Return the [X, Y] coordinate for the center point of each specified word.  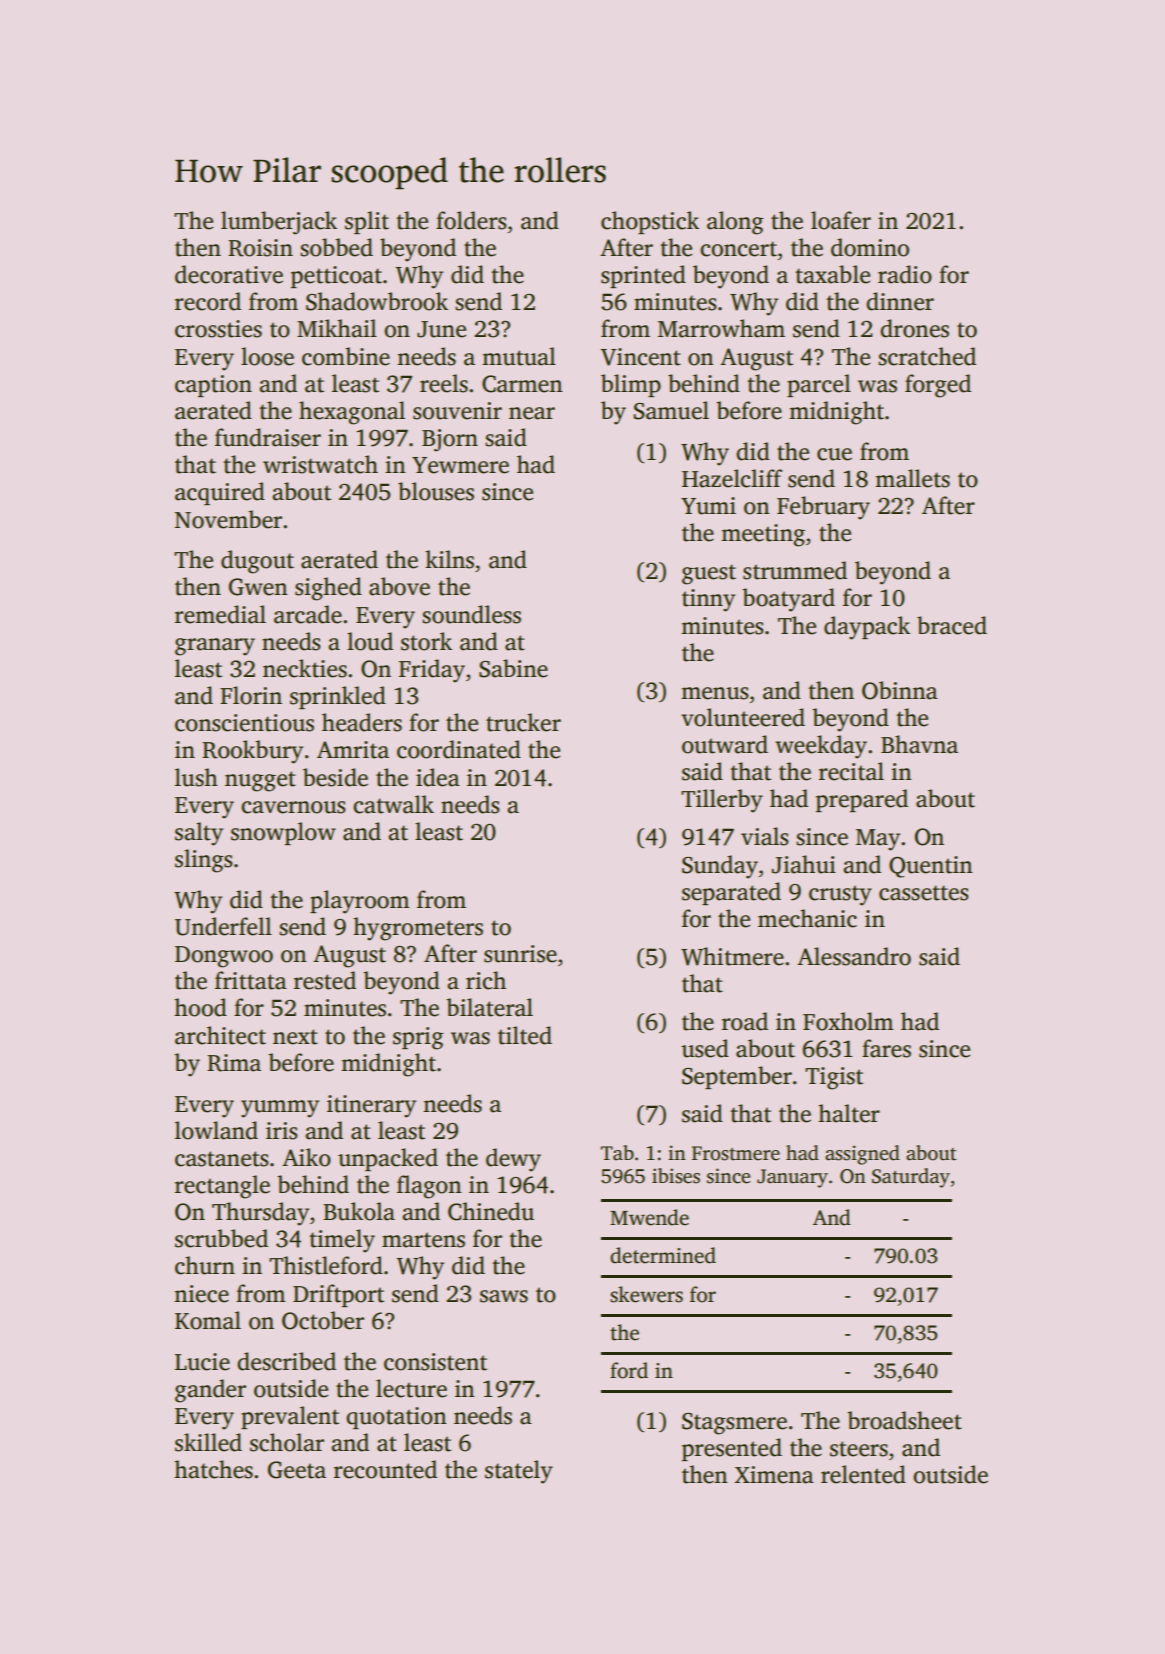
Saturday [911, 1178]
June [441, 329]
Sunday [720, 867]
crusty [840, 895]
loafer [841, 220]
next [295, 1037]
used [705, 1048]
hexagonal [352, 413]
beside [335, 777]
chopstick [650, 222]
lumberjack [279, 223]
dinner [900, 301]
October [323, 1320]
